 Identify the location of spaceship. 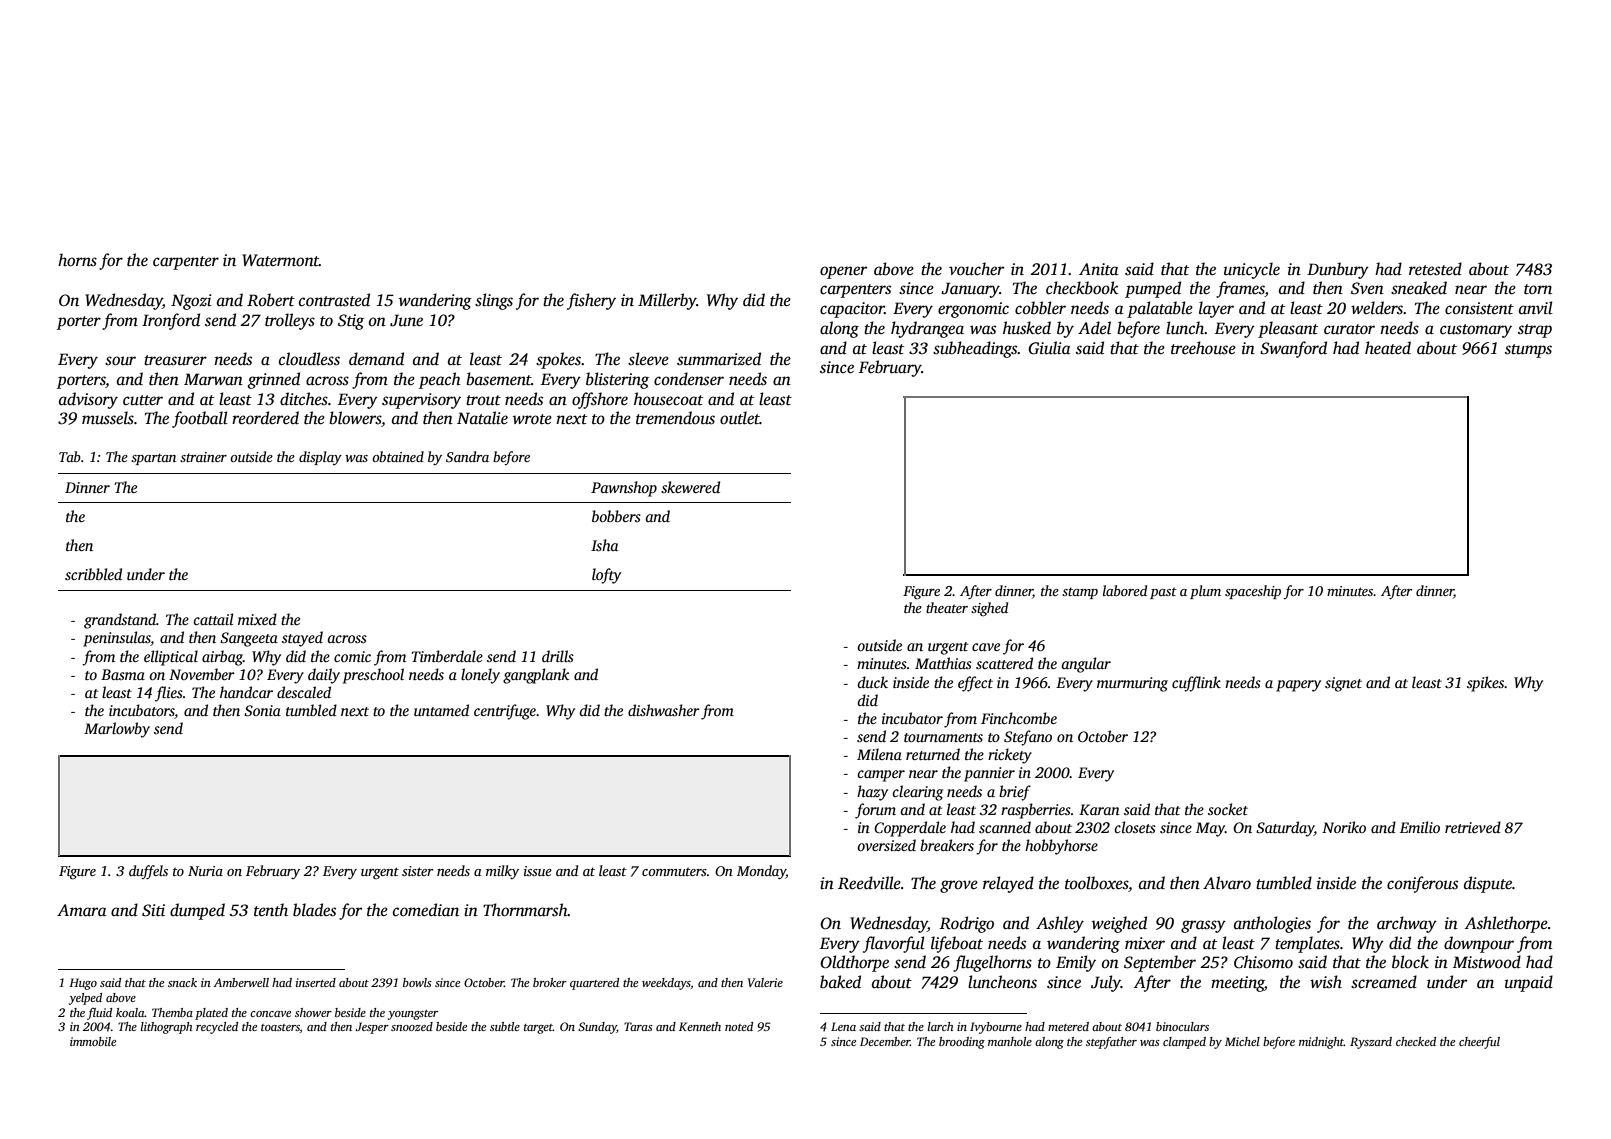
(1253, 592).
